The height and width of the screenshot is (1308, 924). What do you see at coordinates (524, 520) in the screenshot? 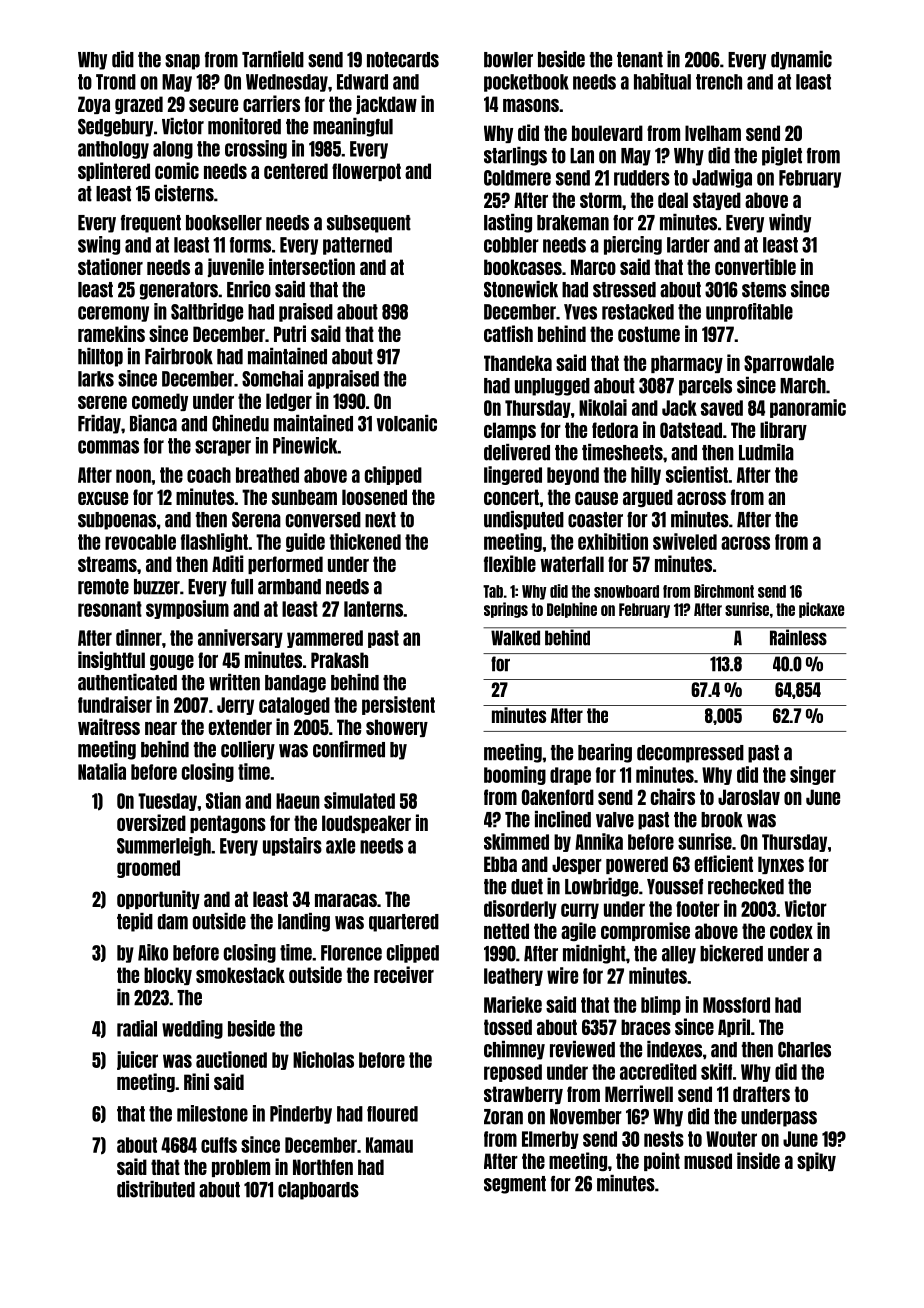
I see `undisputed` at bounding box center [524, 520].
